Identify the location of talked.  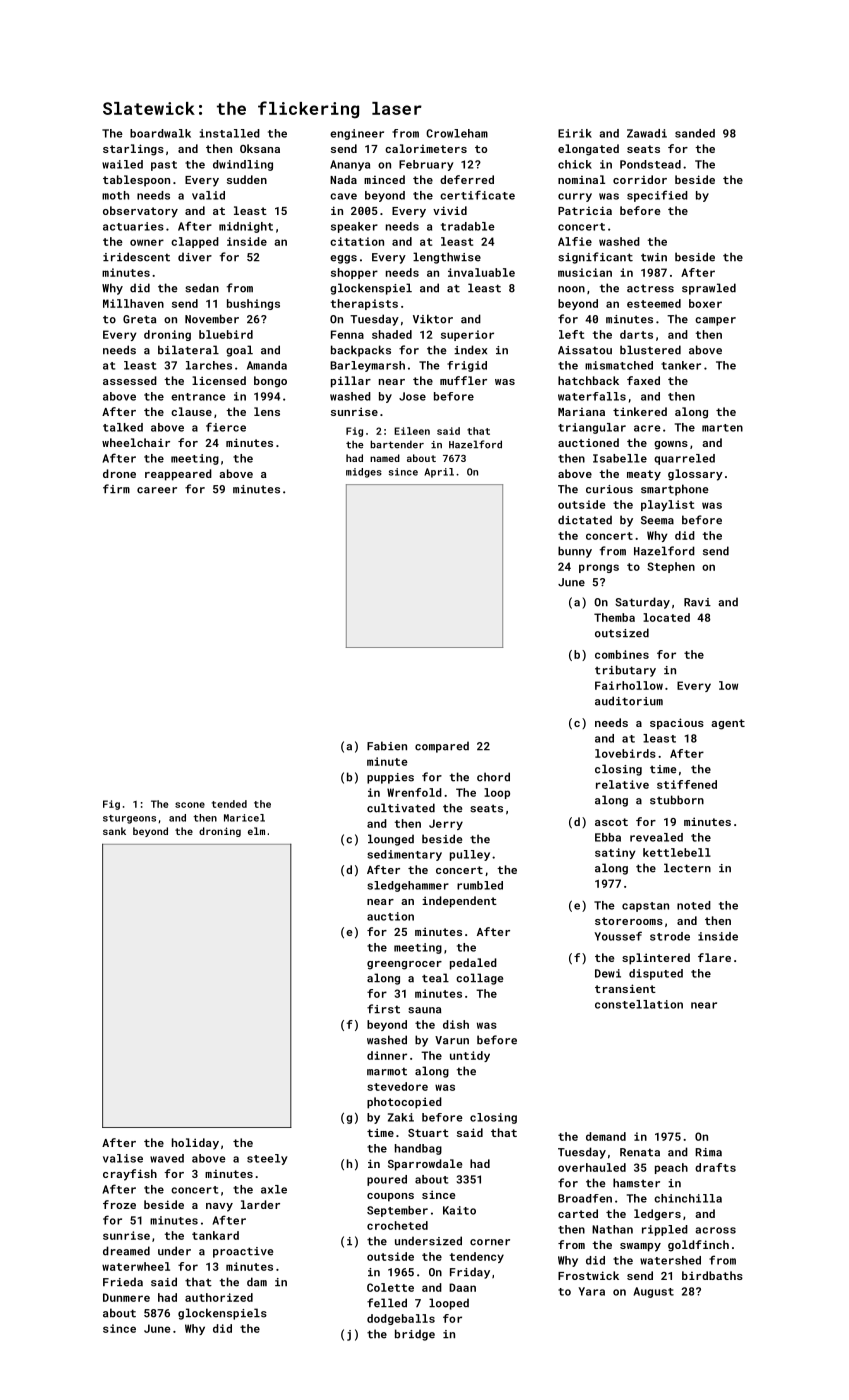
(123, 427).
